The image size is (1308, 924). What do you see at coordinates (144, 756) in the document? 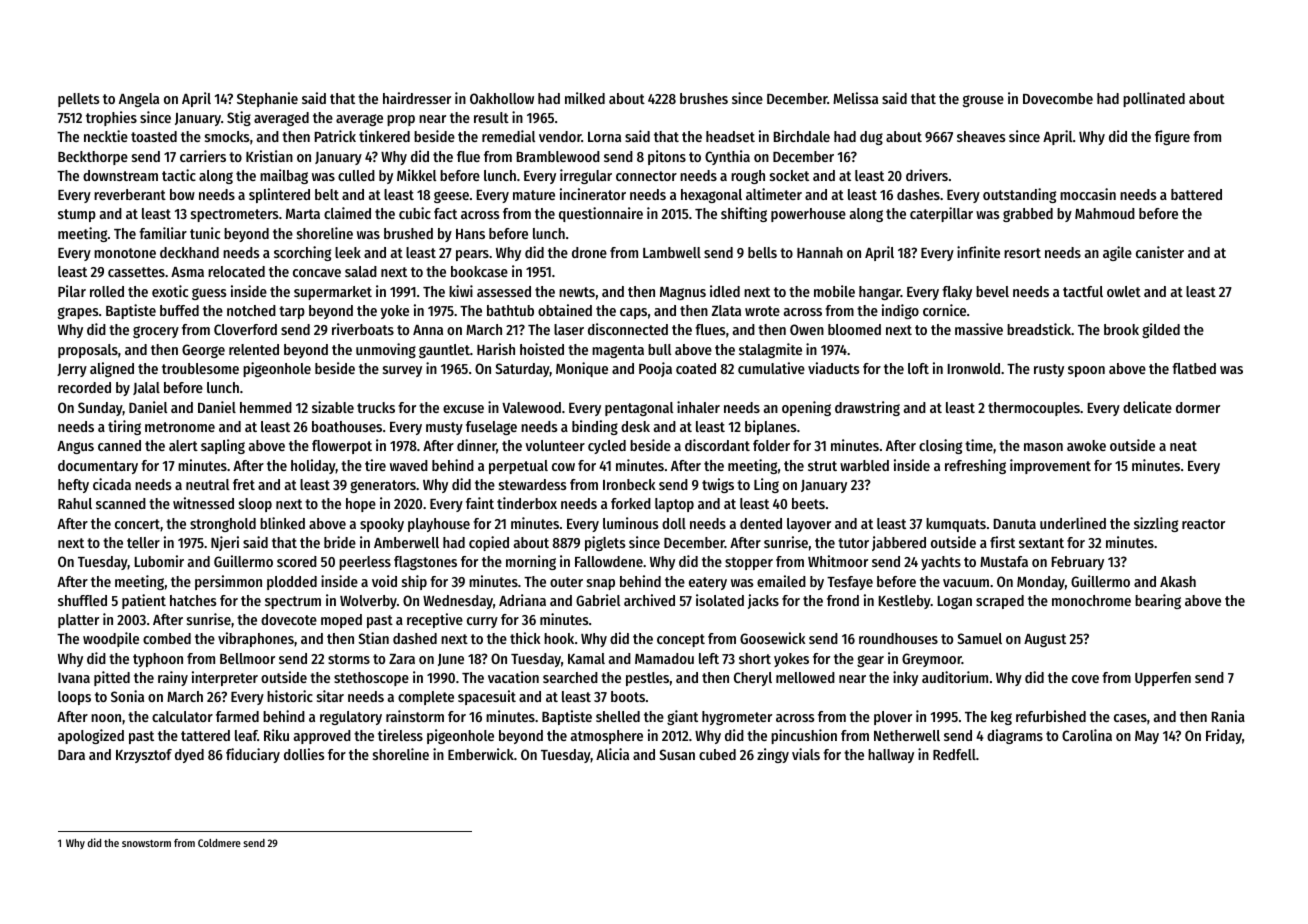
I see `Krzysztof` at bounding box center [144, 756].
